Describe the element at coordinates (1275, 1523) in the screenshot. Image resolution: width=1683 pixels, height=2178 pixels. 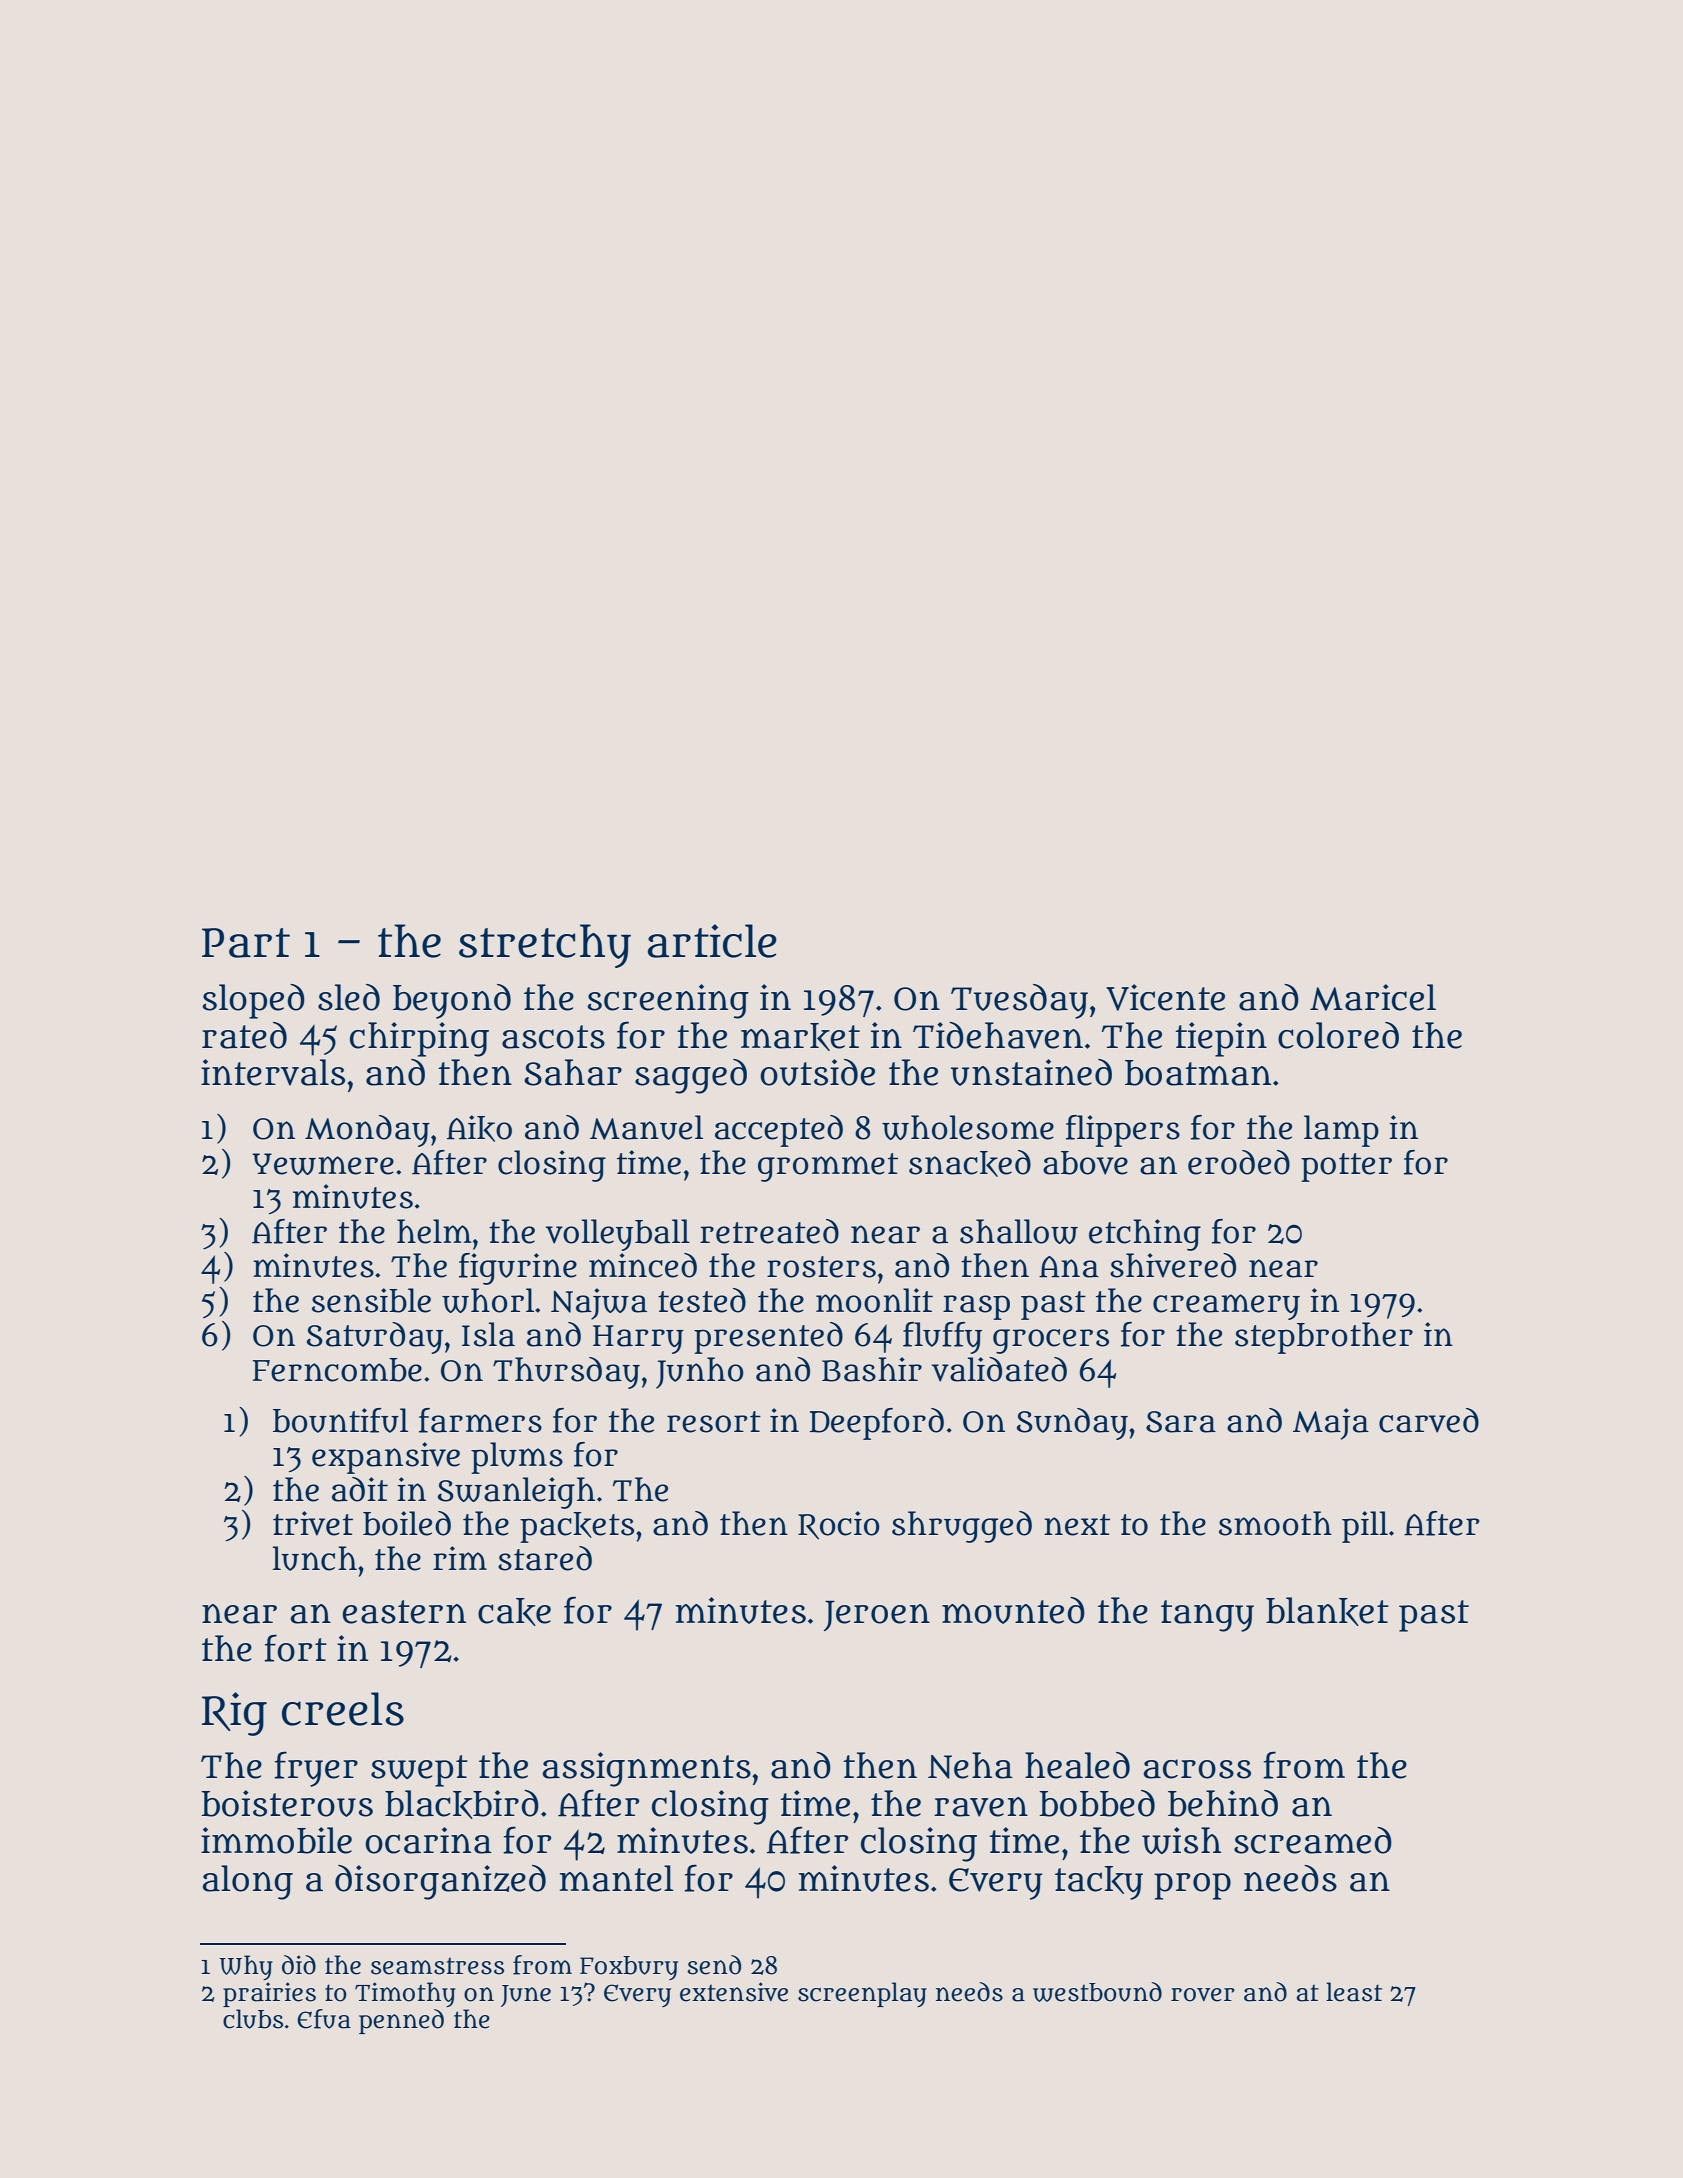
I see `smooth` at that location.
